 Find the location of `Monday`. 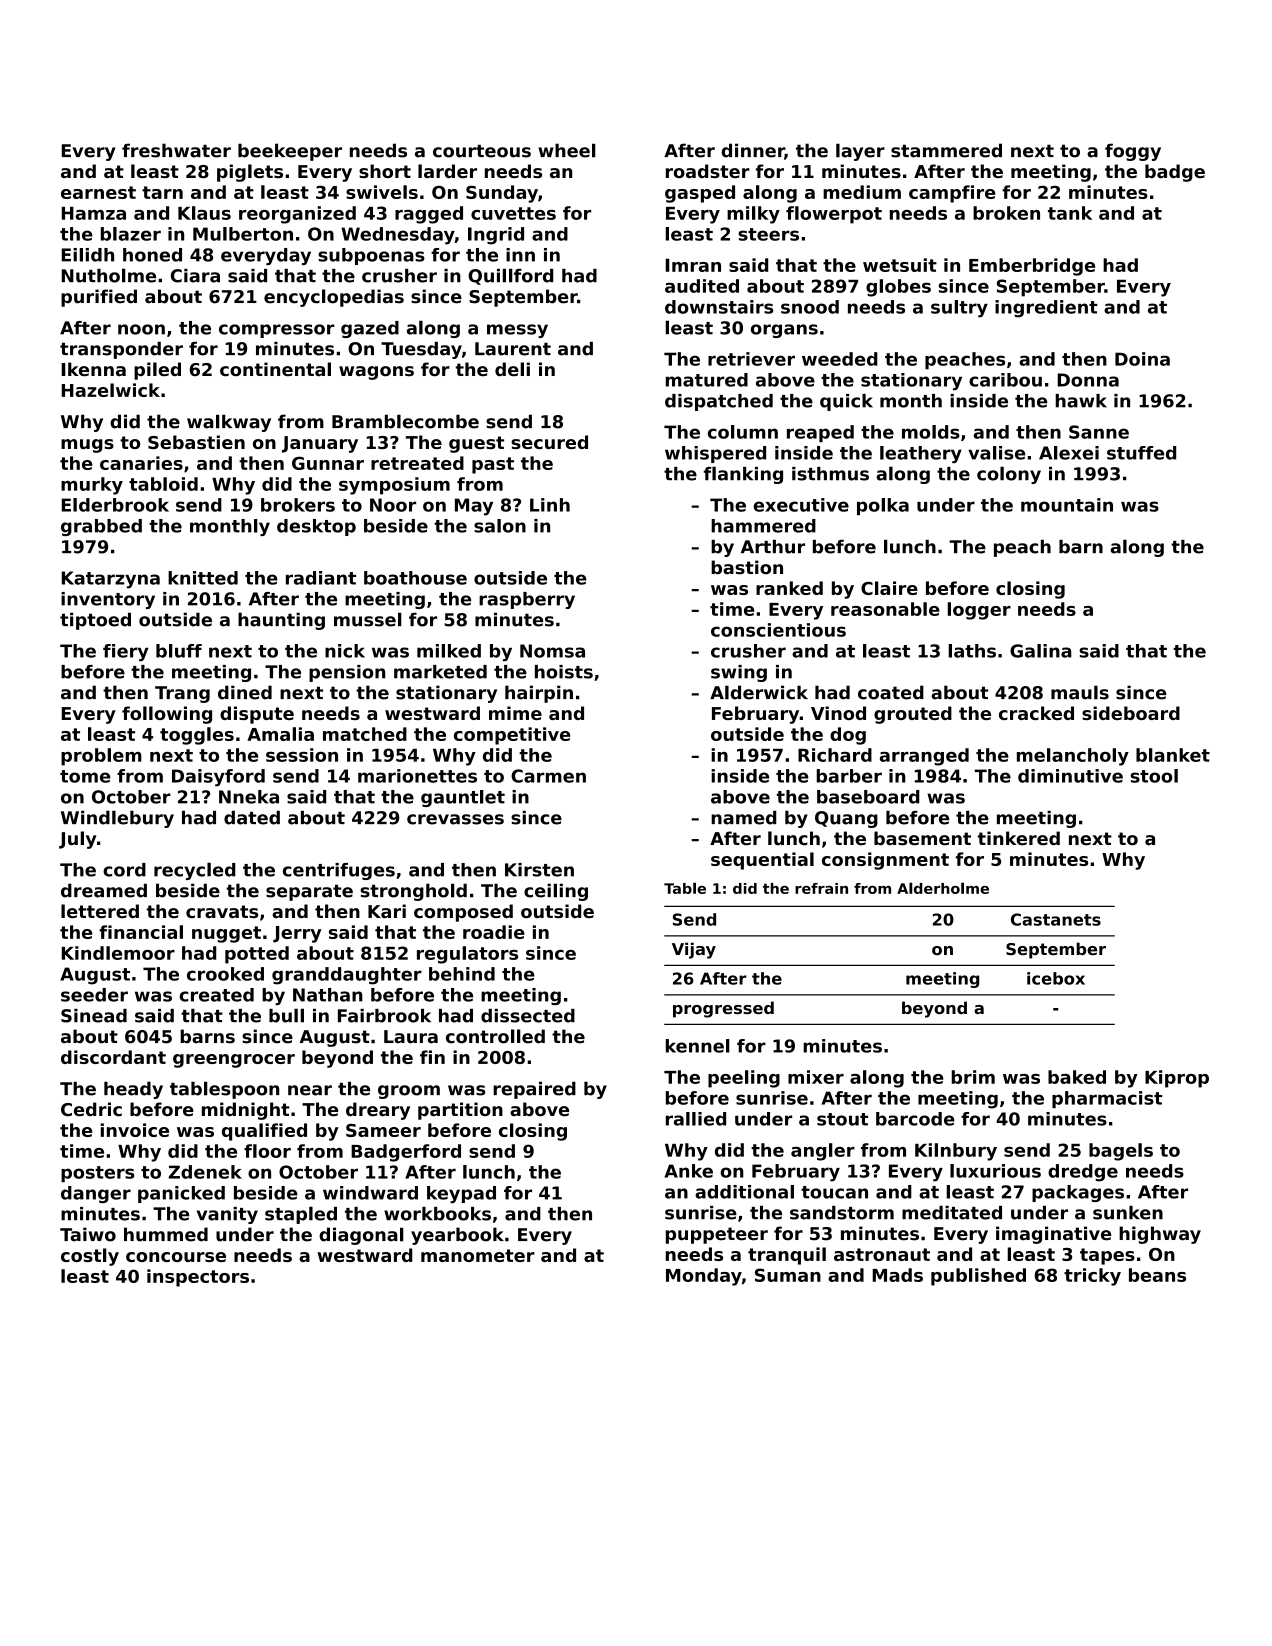

Monday is located at coordinates (704, 1277).
